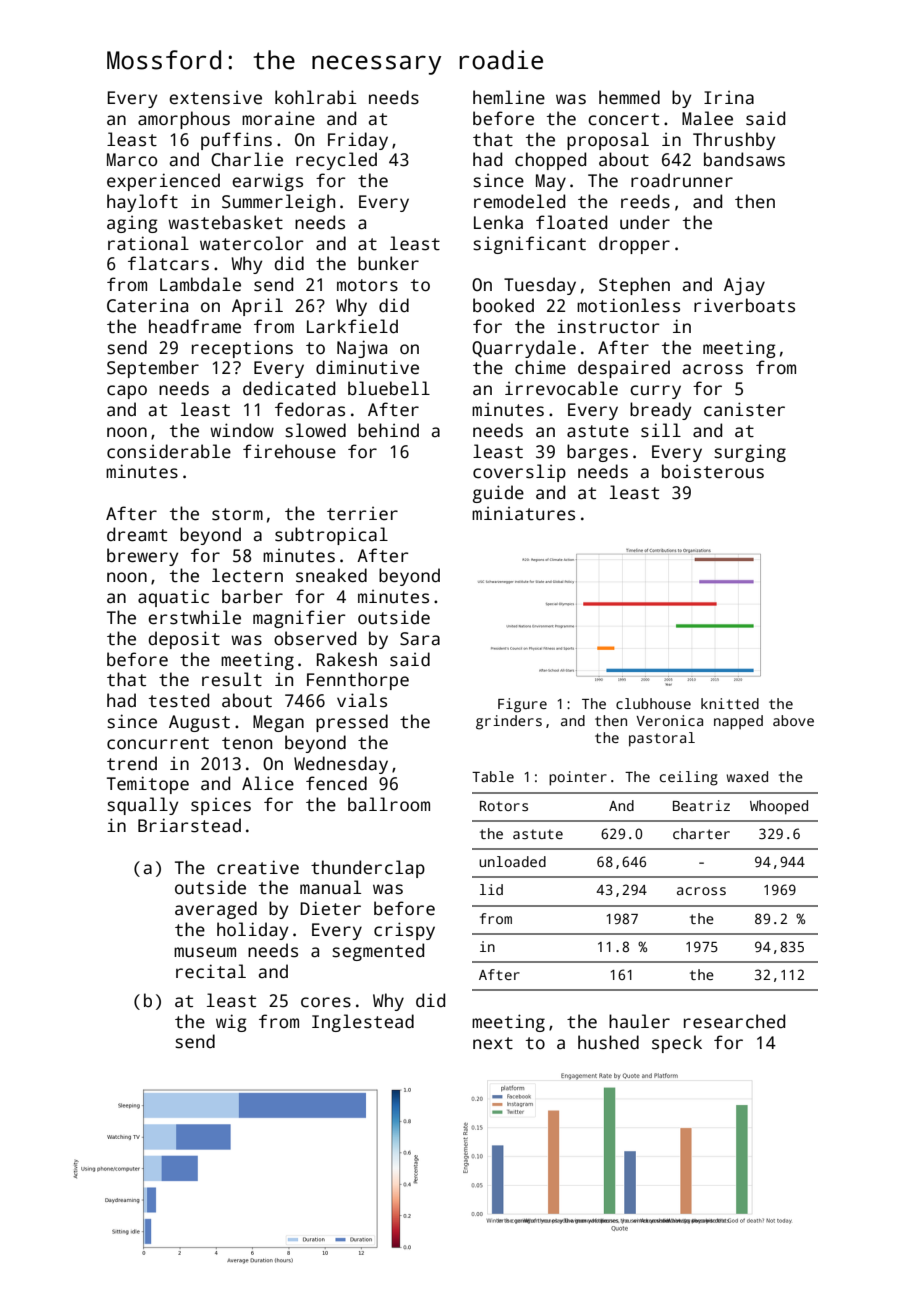 The height and width of the document is (1308, 924). Describe the element at coordinates (363, 1023) in the document. I see `Inglestead` at that location.
